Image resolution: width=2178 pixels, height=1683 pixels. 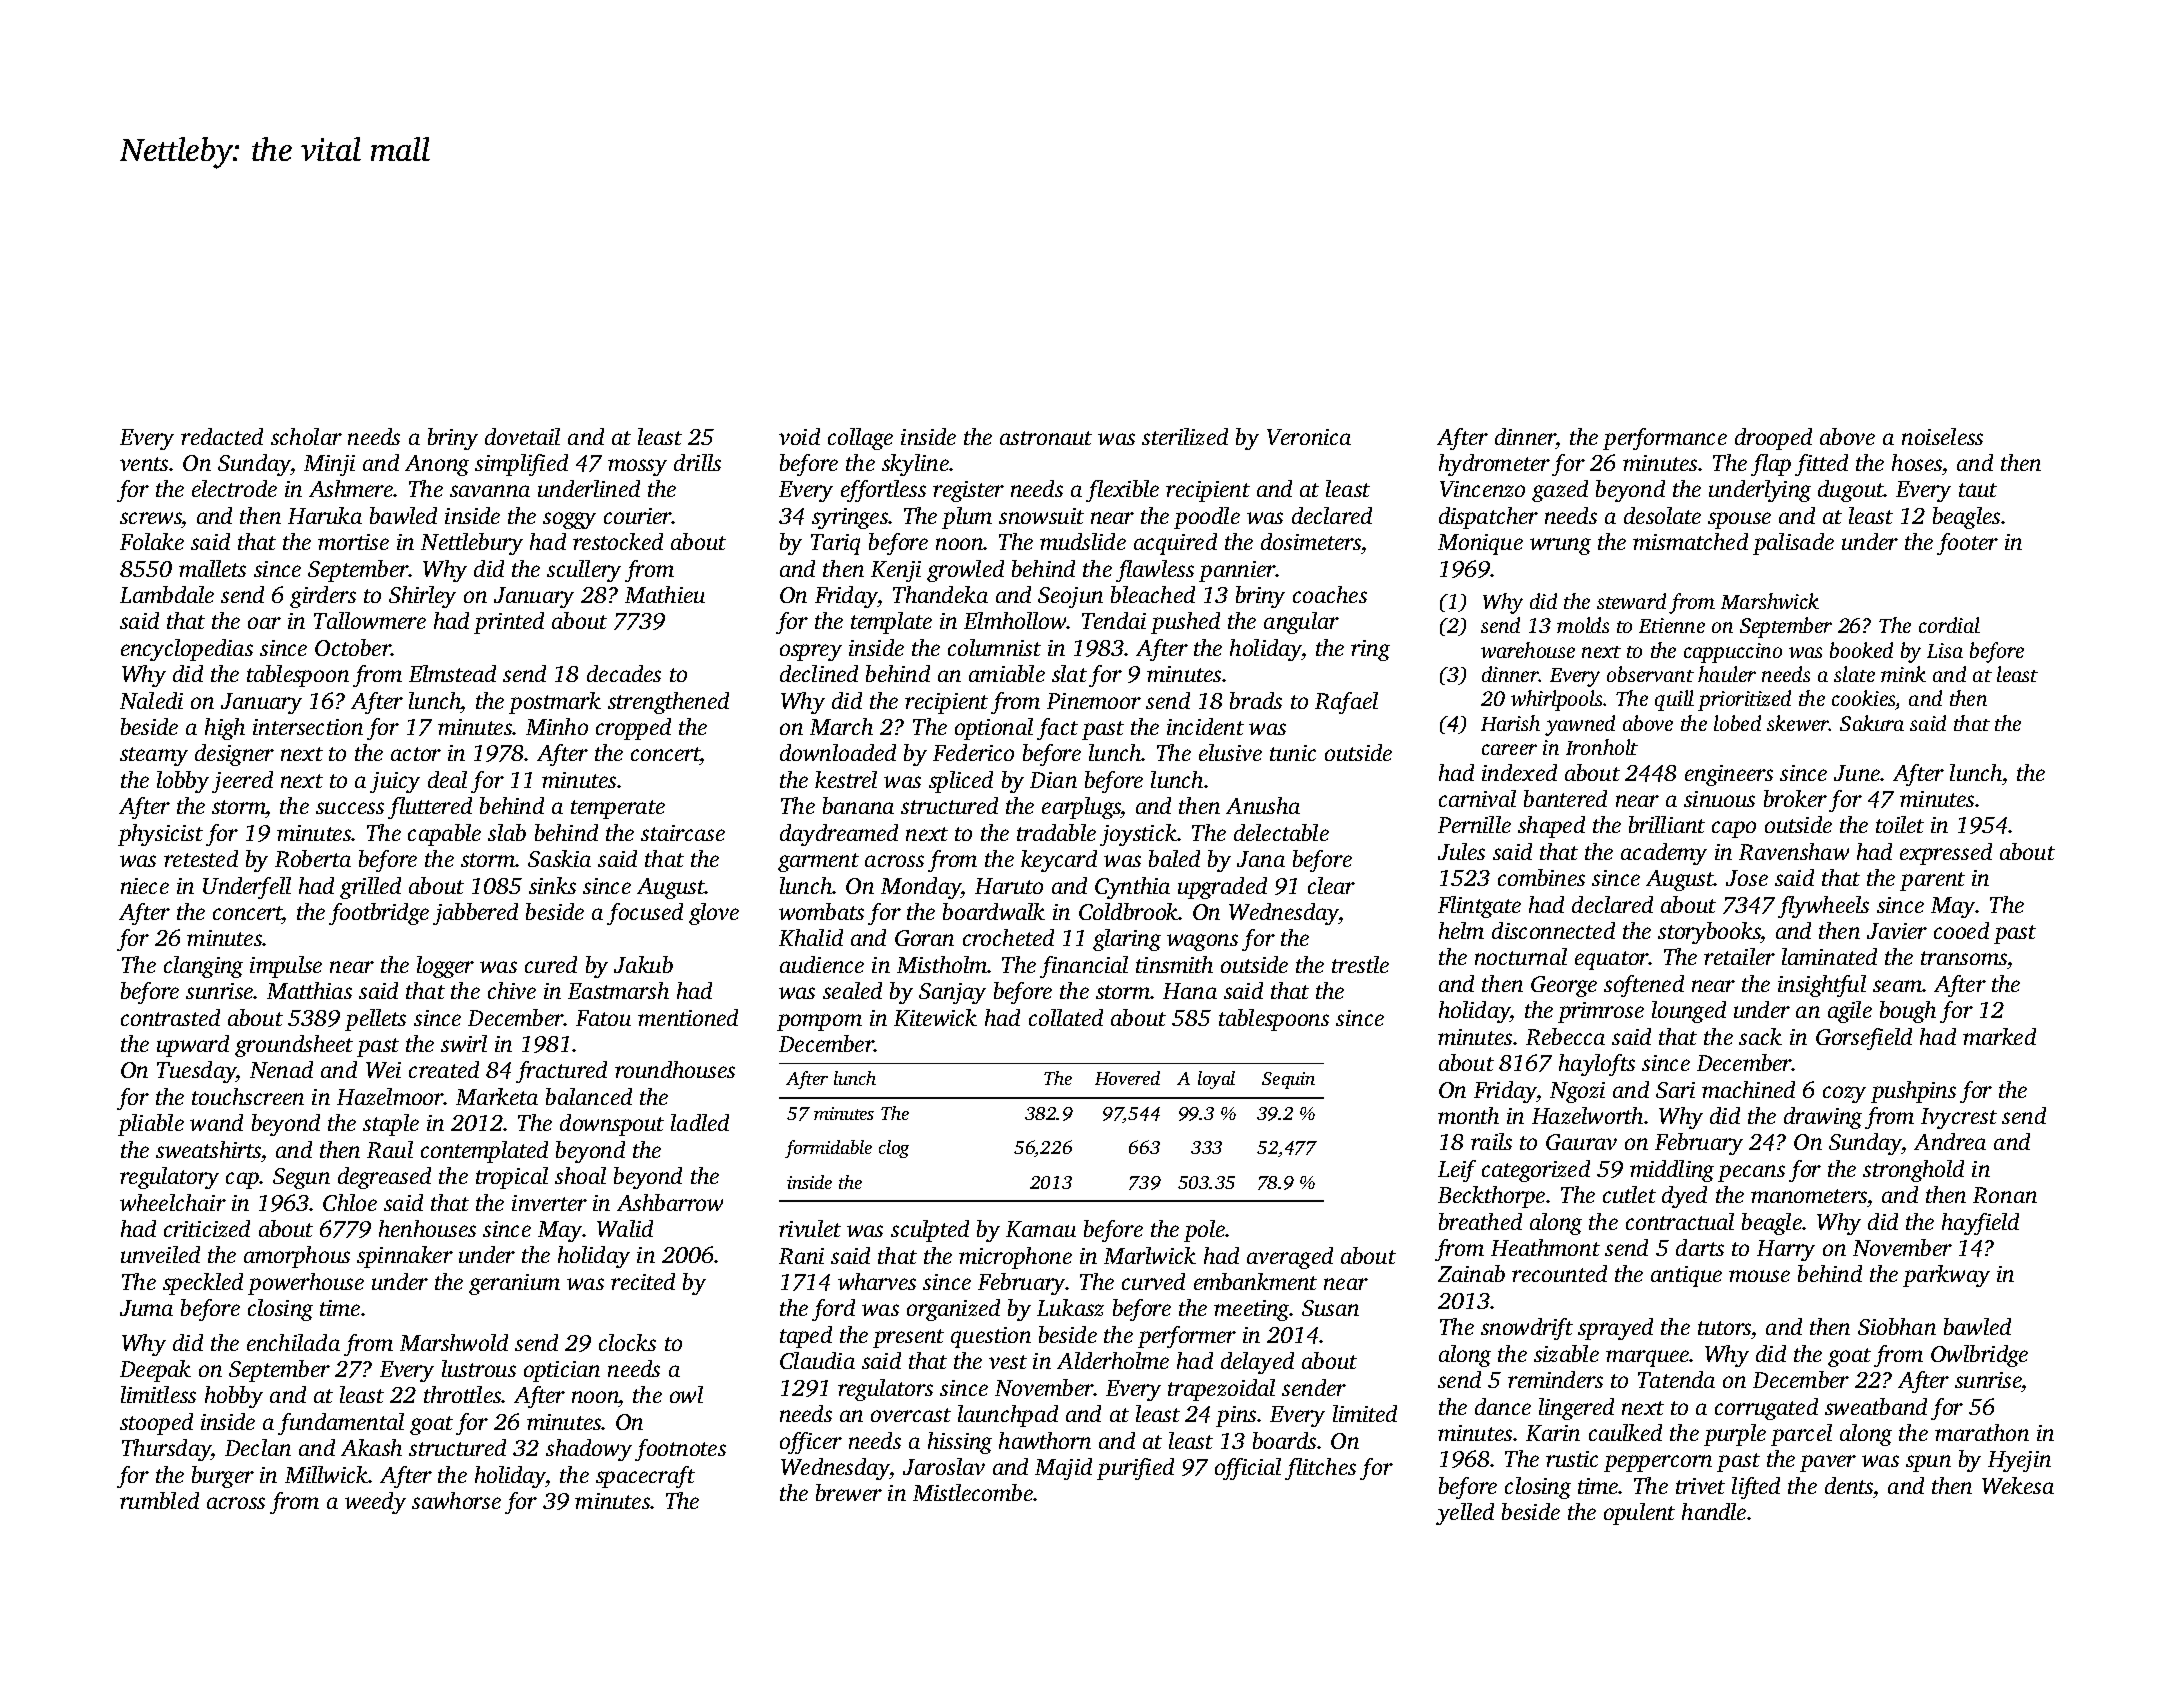 I want to click on grilled, so click(x=370, y=888).
